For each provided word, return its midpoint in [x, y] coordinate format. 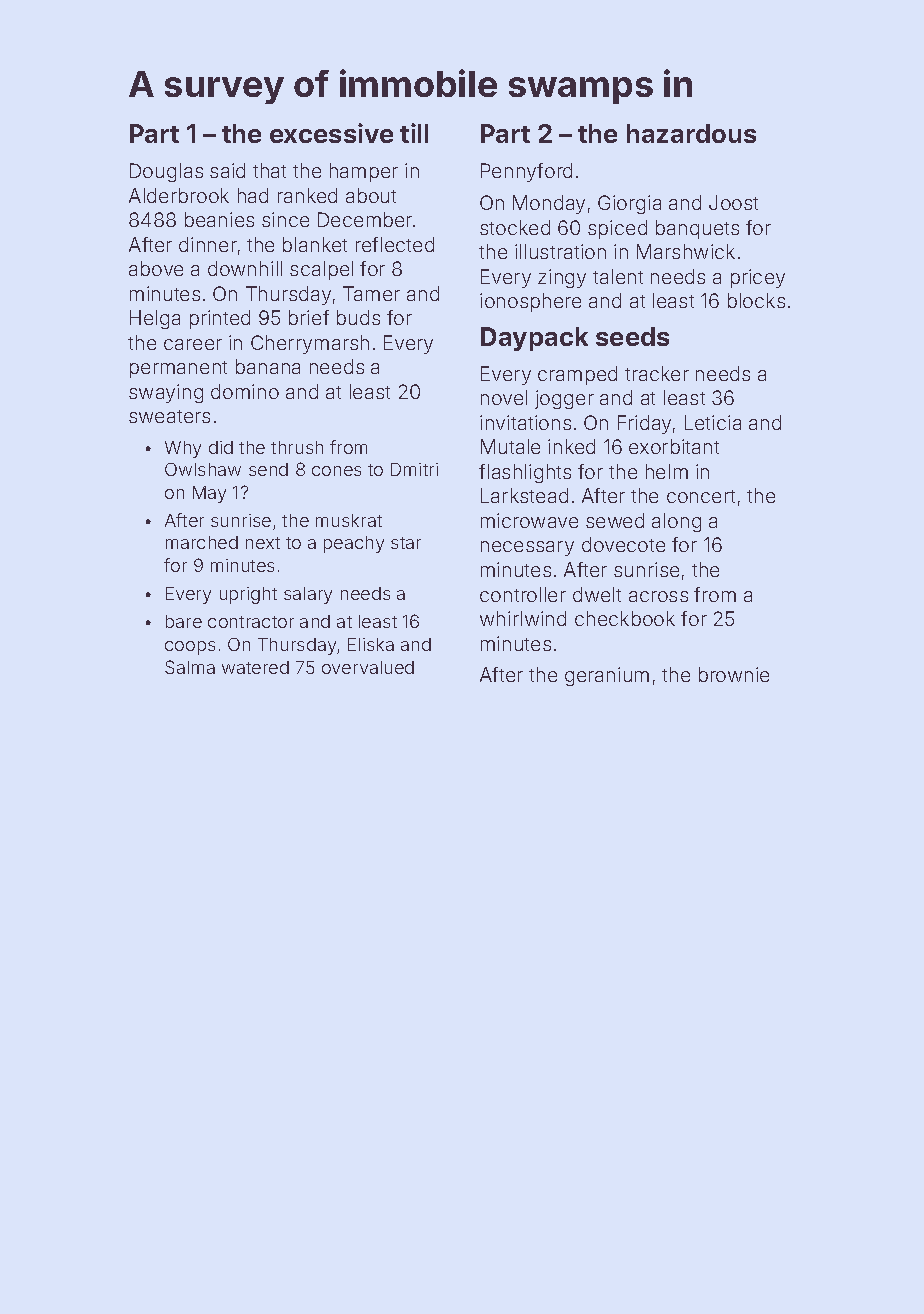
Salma [190, 667]
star [406, 543]
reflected [395, 244]
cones [336, 471]
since [285, 219]
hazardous [691, 133]
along [676, 522]
